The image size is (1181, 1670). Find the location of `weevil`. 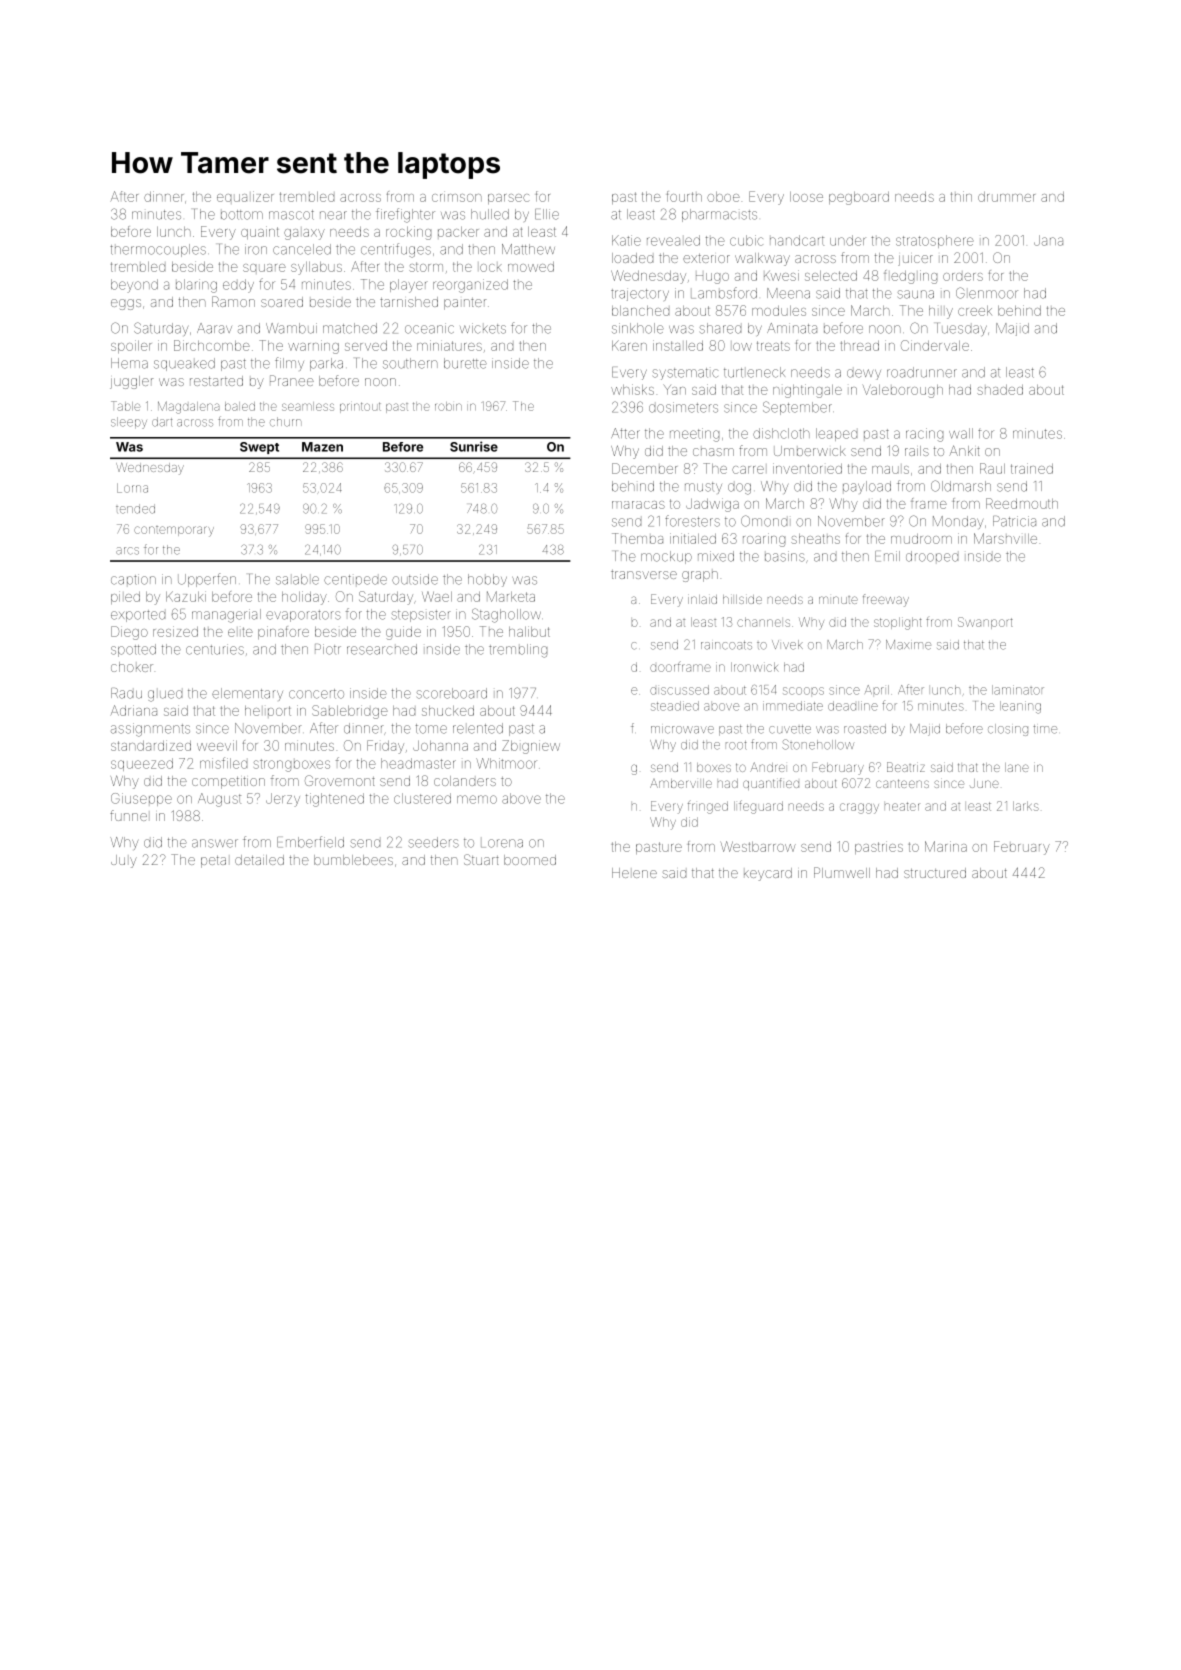

weevil is located at coordinates (217, 745).
